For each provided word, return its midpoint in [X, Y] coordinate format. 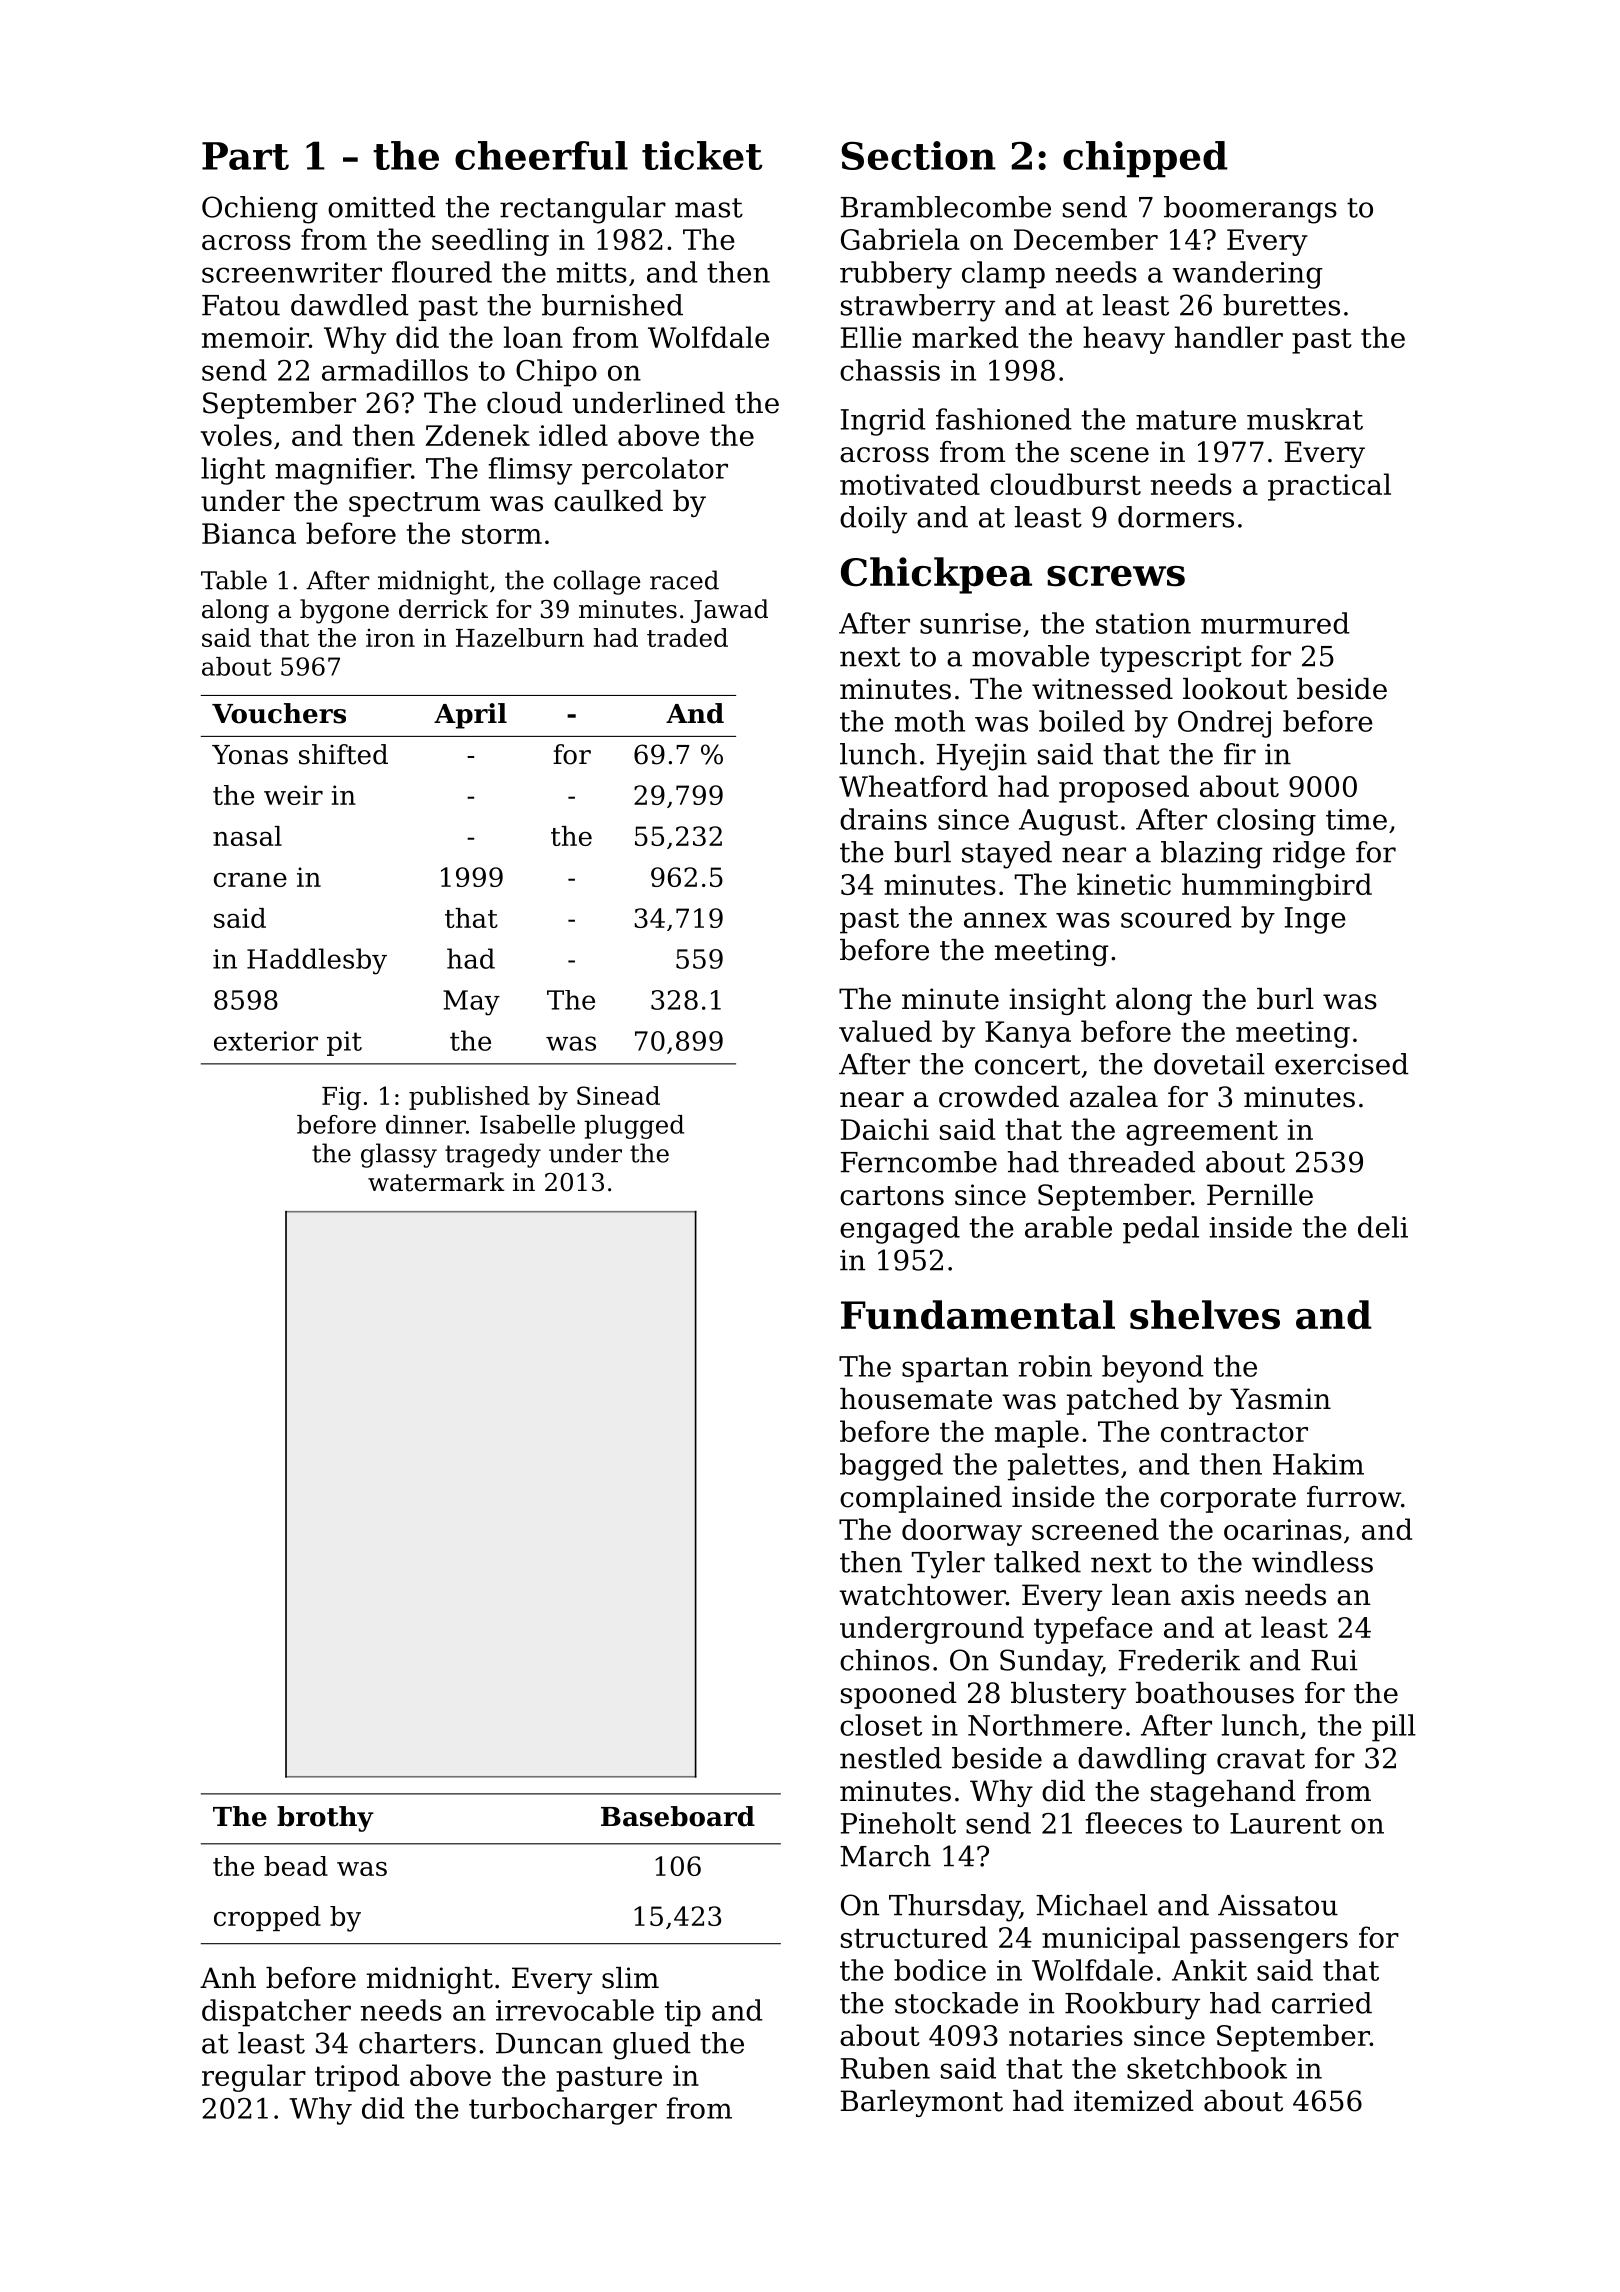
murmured [1275, 623]
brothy [325, 1819]
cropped [267, 1918]
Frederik [1179, 1660]
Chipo [556, 373]
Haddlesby [317, 961]
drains [883, 819]
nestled [891, 1758]
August [1068, 822]
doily [873, 520]
